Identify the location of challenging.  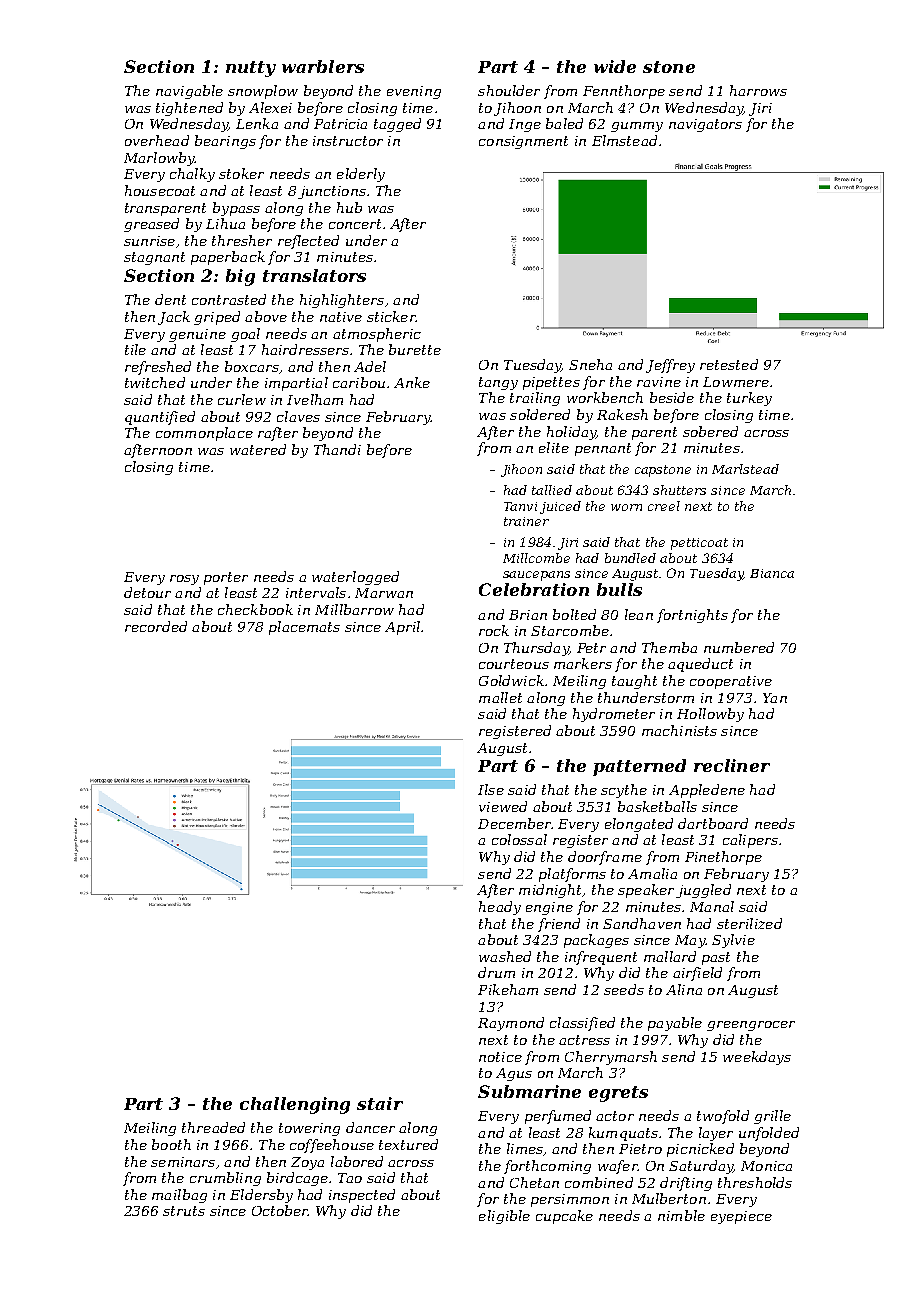
(295, 1105).
